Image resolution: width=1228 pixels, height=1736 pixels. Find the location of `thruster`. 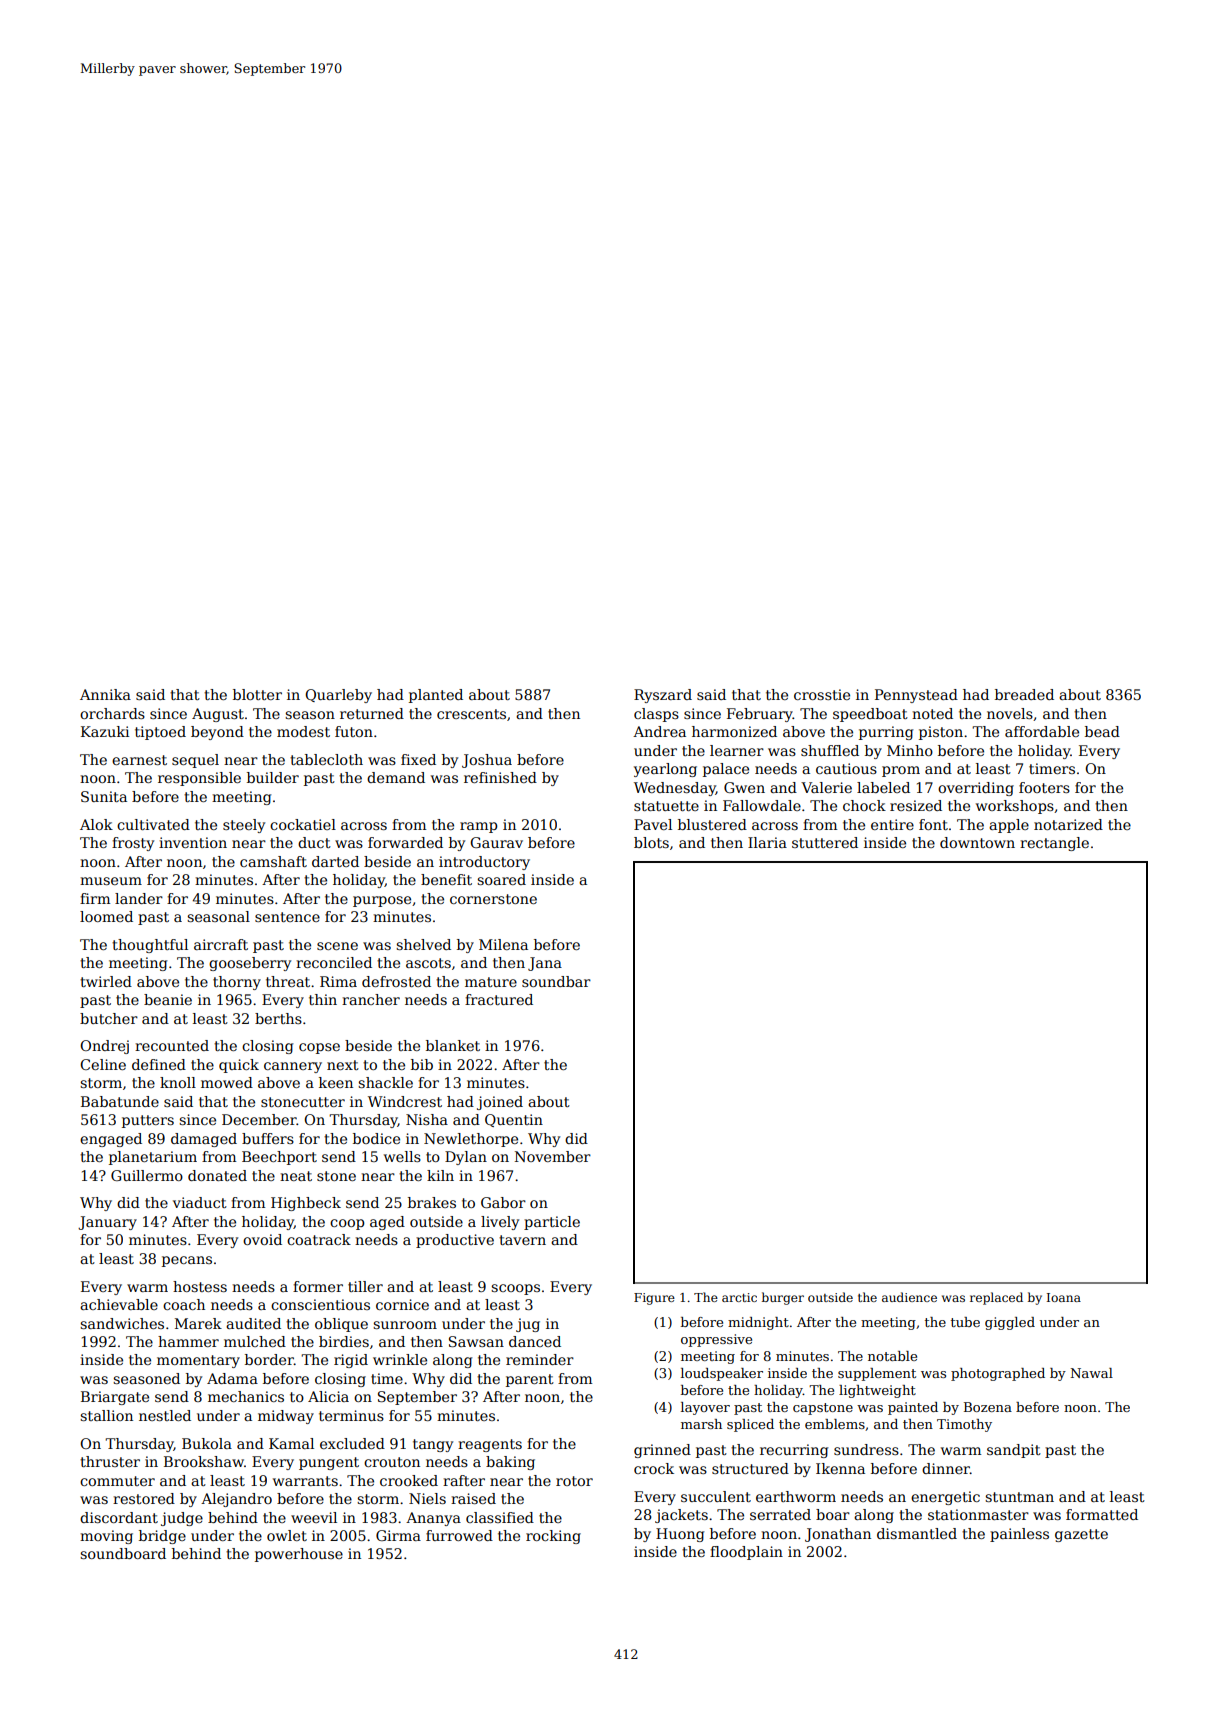

thruster is located at coordinates (110, 1461).
